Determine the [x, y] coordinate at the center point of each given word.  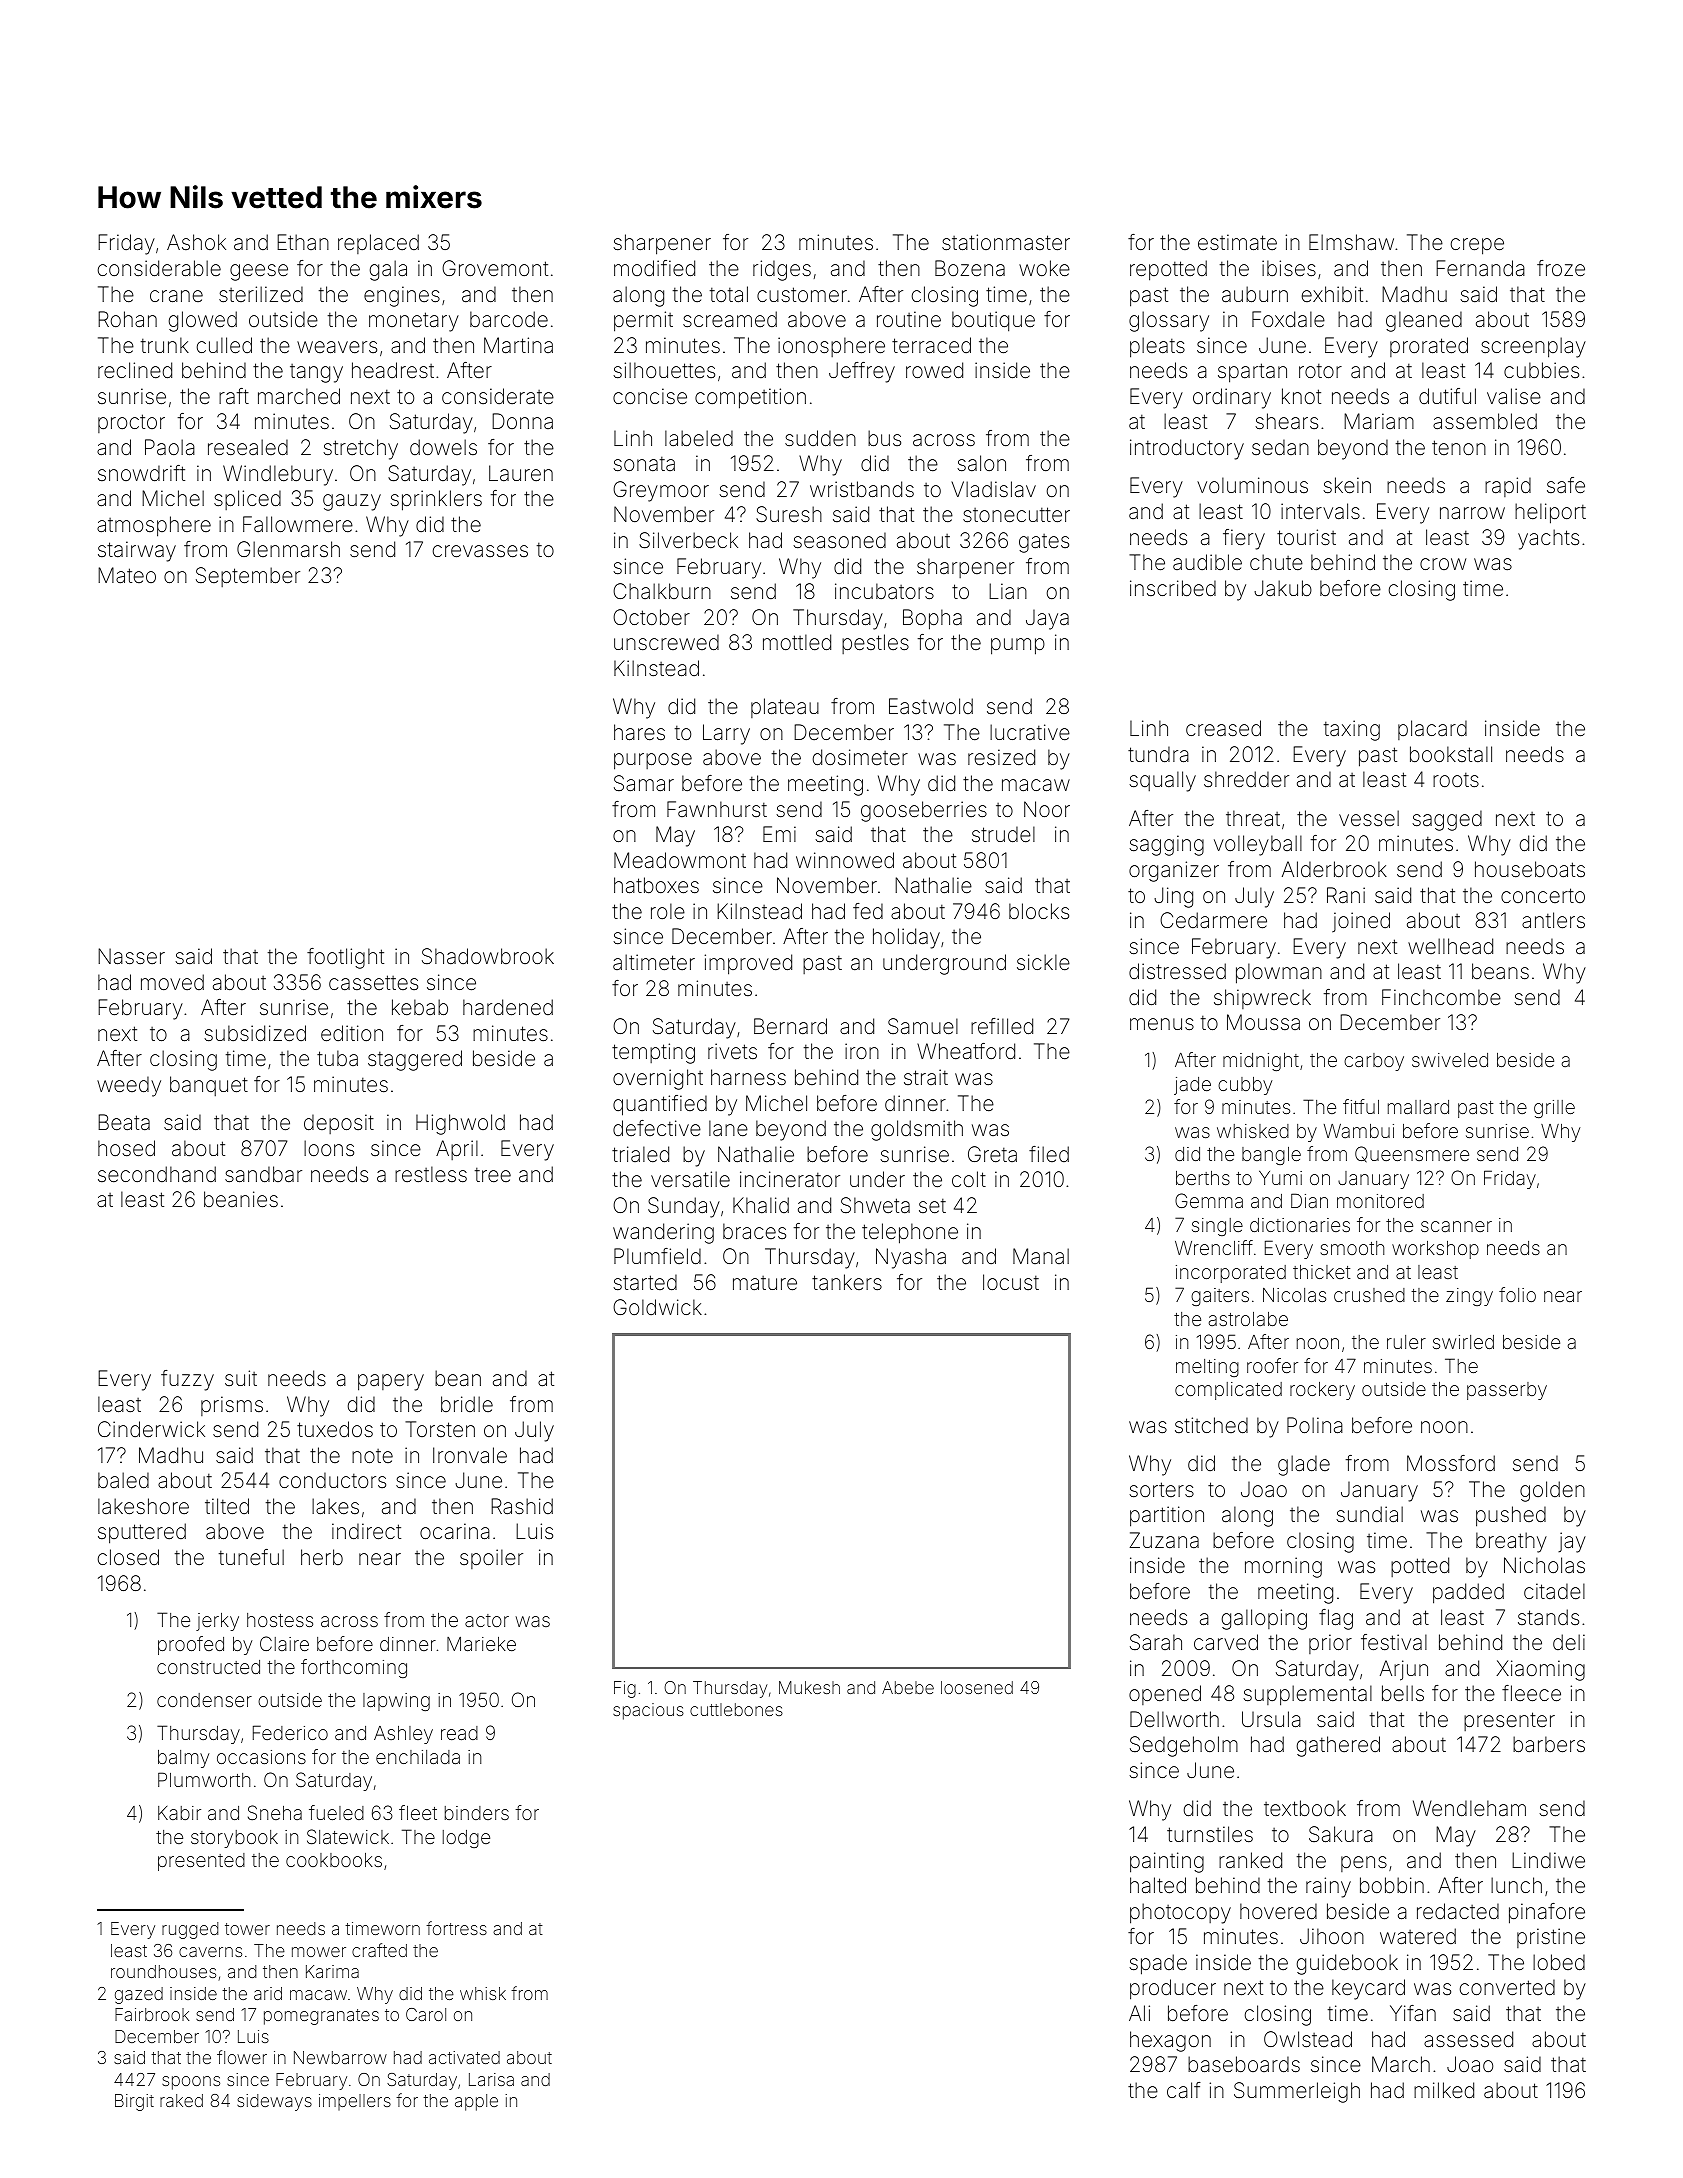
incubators [884, 591]
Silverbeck [688, 540]
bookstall [1451, 754]
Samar [644, 783]
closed [128, 1557]
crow [1443, 564]
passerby [1507, 1391]
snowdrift [141, 473]
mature [765, 1283]
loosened [977, 1687]
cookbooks [334, 1860]
